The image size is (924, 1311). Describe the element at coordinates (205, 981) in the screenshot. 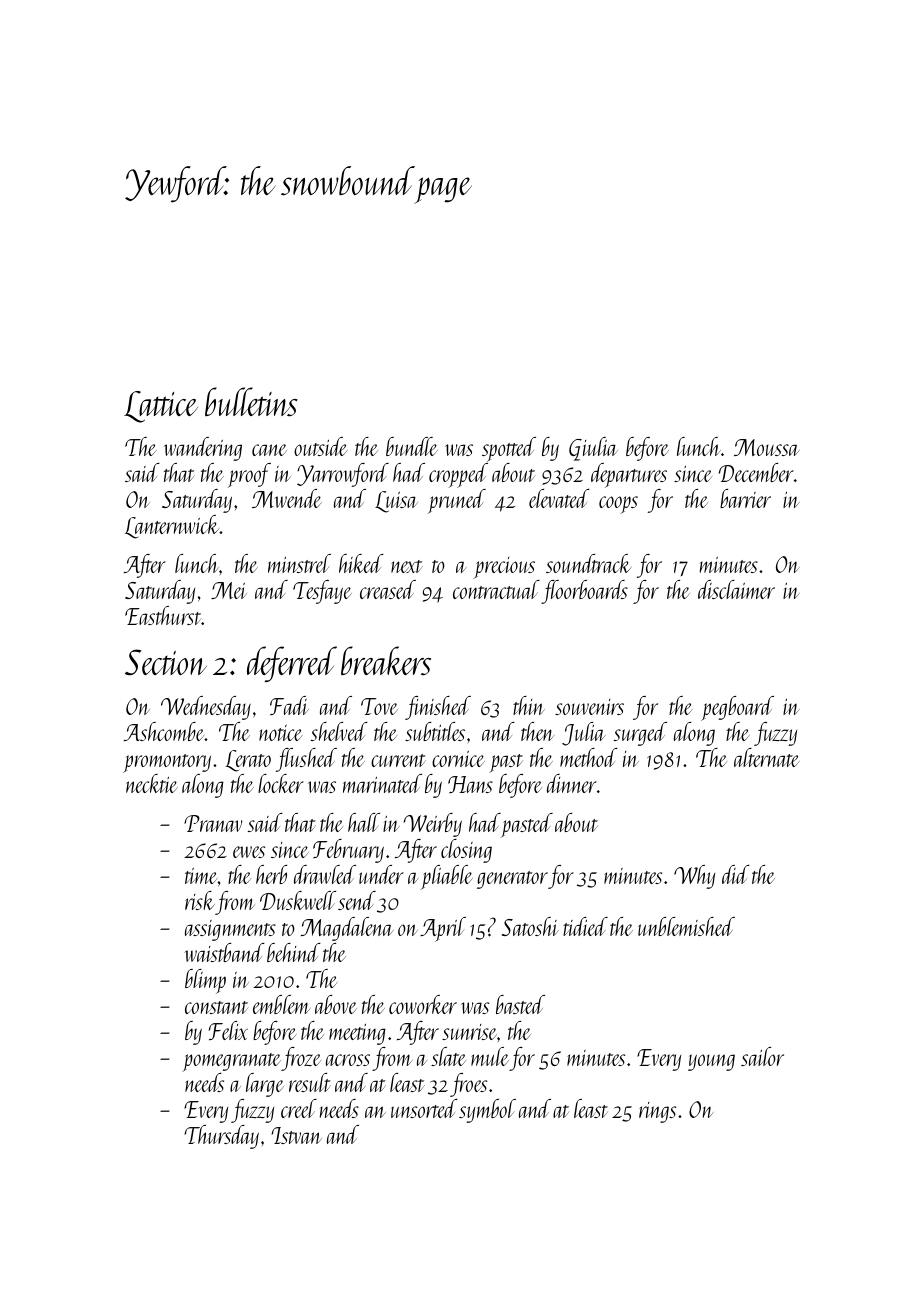

I see `blimp` at that location.
